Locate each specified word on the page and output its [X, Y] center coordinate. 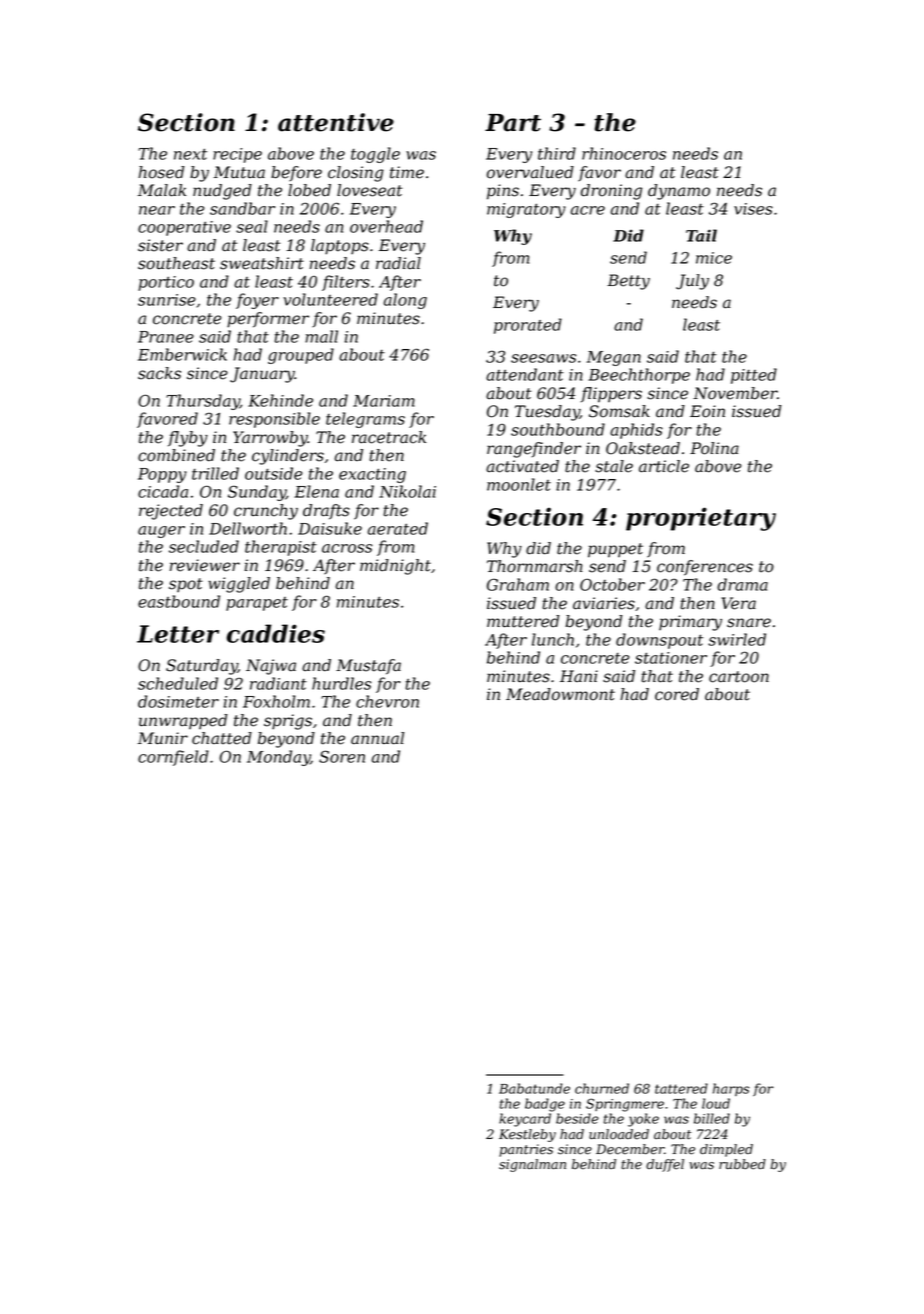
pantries [526, 1150]
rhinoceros [624, 153]
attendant [525, 374]
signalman [532, 1165]
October [612, 584]
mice [714, 258]
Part [513, 123]
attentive [336, 122]
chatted [222, 738]
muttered [523, 621]
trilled [215, 473]
